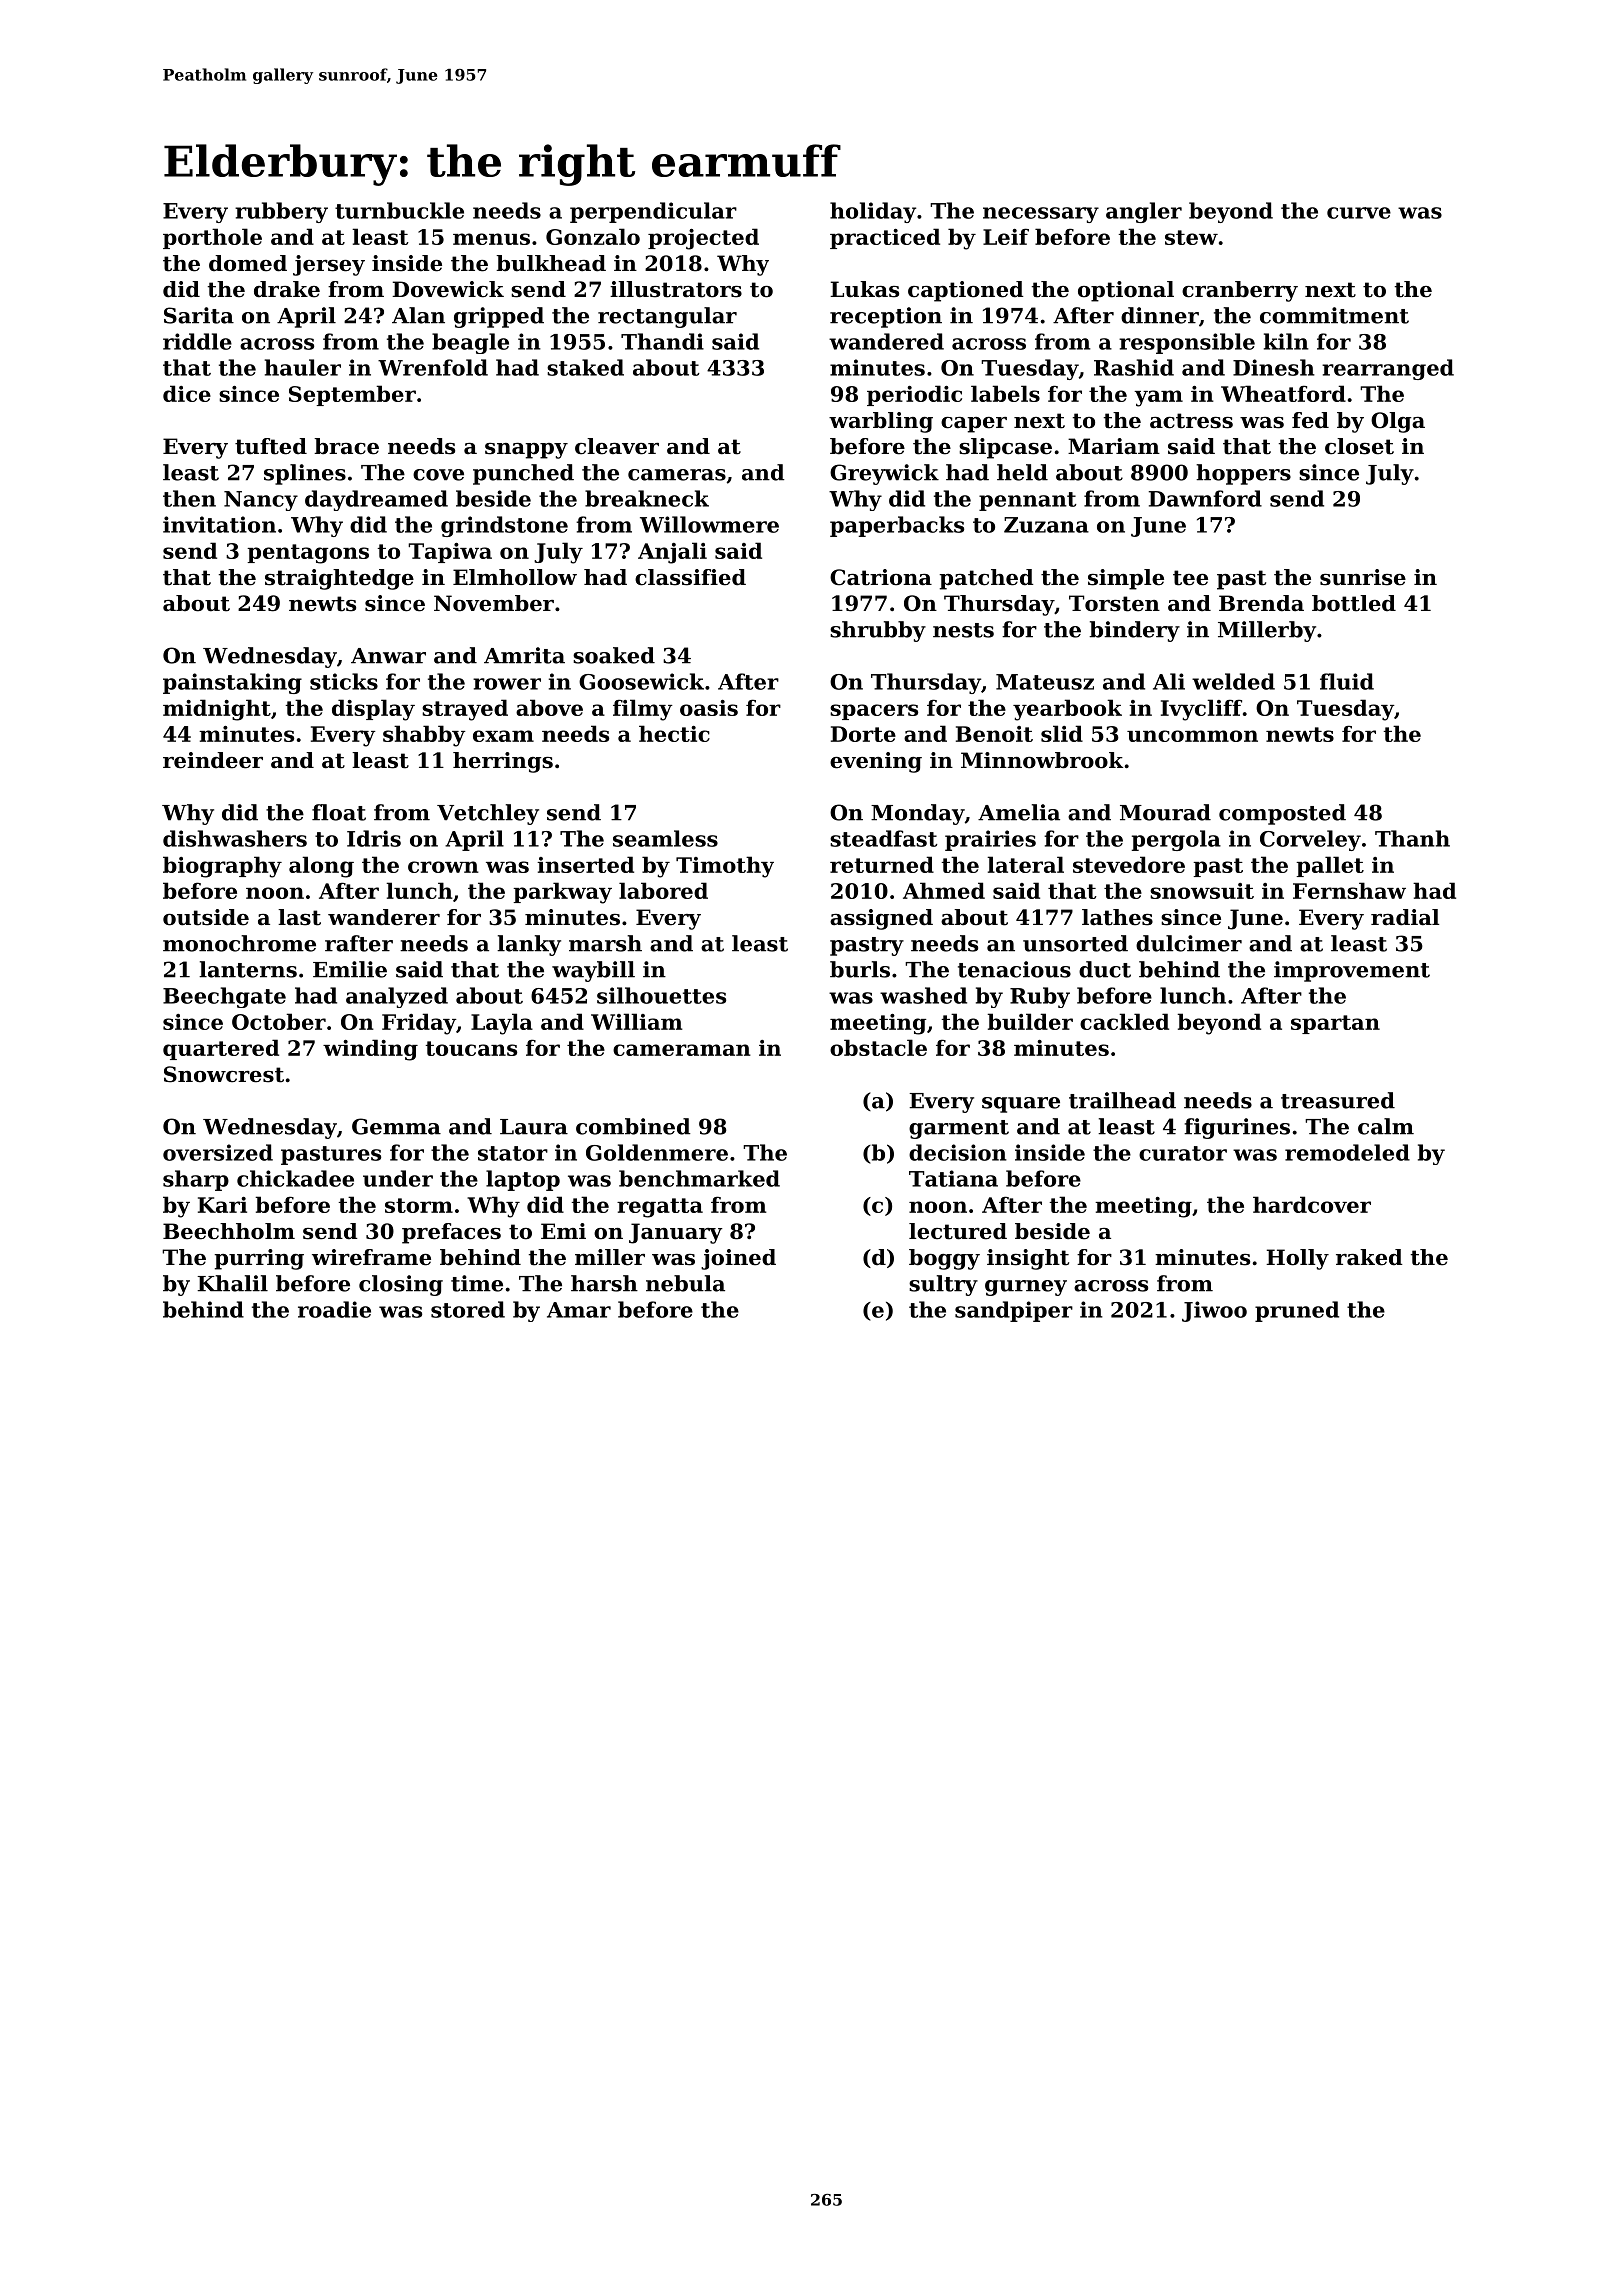 The image size is (1620, 2292). I want to click on pruned, so click(1297, 1311).
